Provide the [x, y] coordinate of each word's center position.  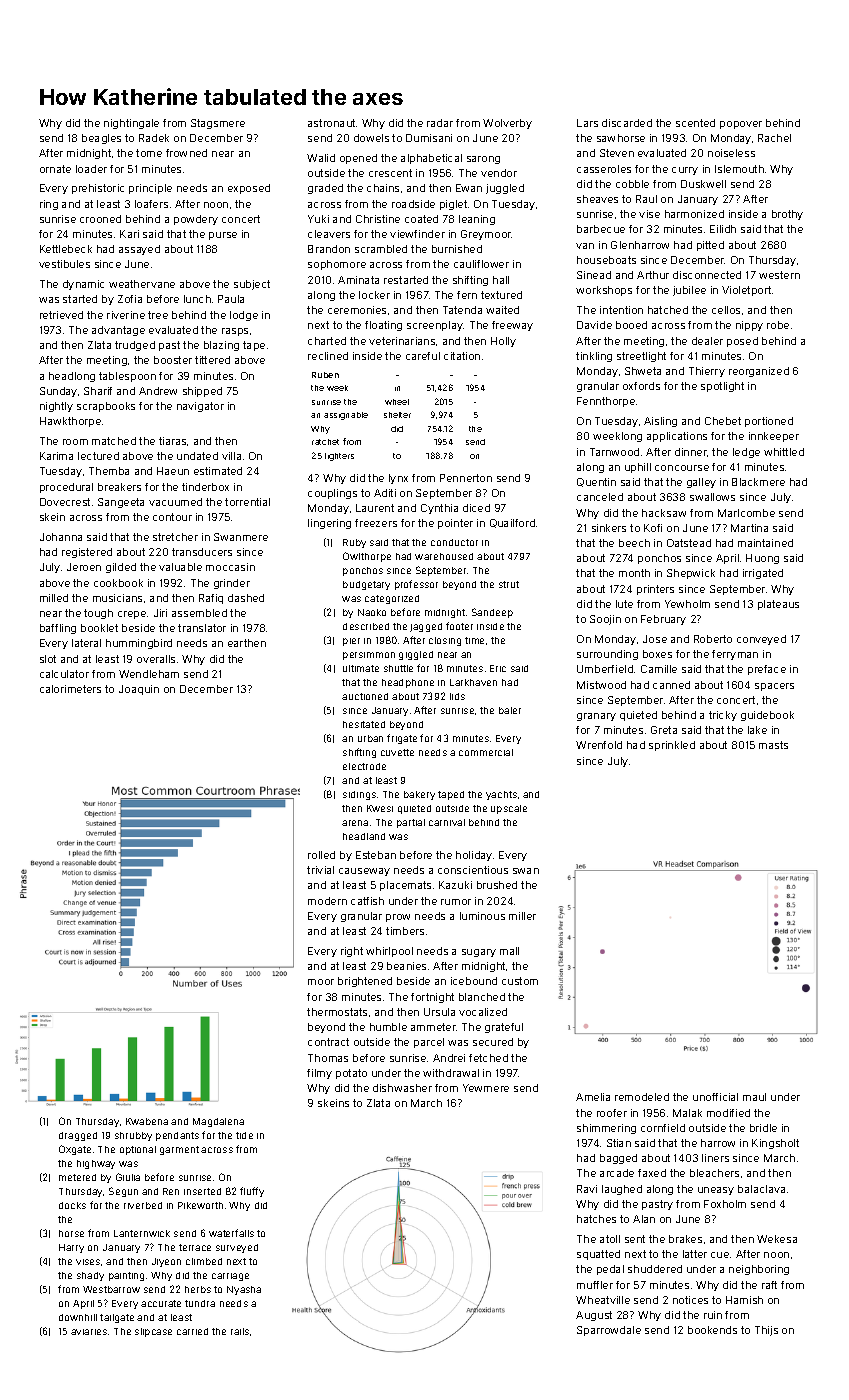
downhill [78, 1317]
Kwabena [147, 1121]
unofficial [715, 1097]
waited [502, 310]
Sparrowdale [609, 1331]
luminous [482, 916]
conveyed [761, 640]
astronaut [331, 123]
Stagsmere [218, 124]
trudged [135, 346]
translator [202, 628]
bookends [712, 1330]
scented [695, 123]
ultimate [361, 668]
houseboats [606, 260]
